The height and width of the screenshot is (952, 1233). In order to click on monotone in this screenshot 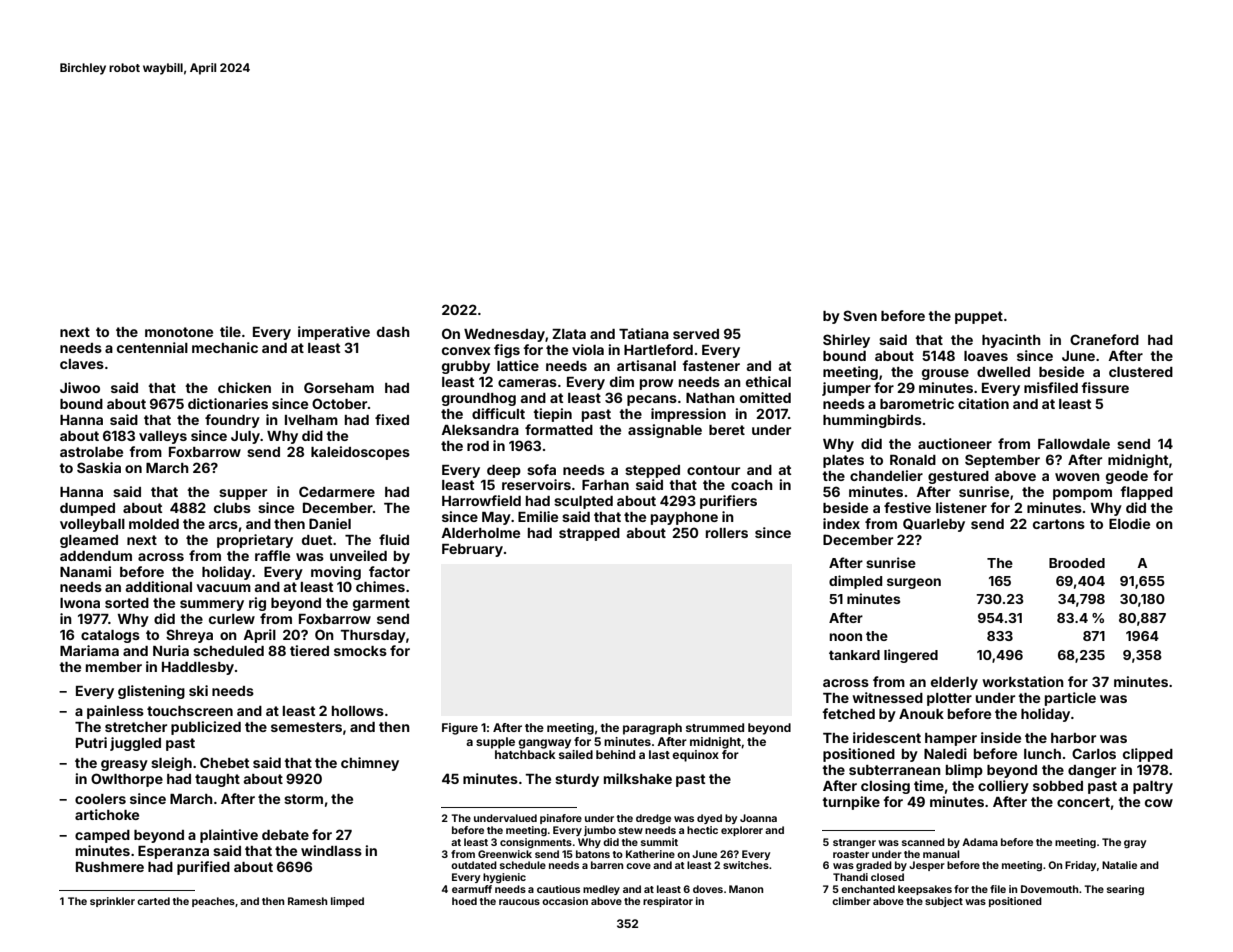, I will do `click(179, 332)`.
